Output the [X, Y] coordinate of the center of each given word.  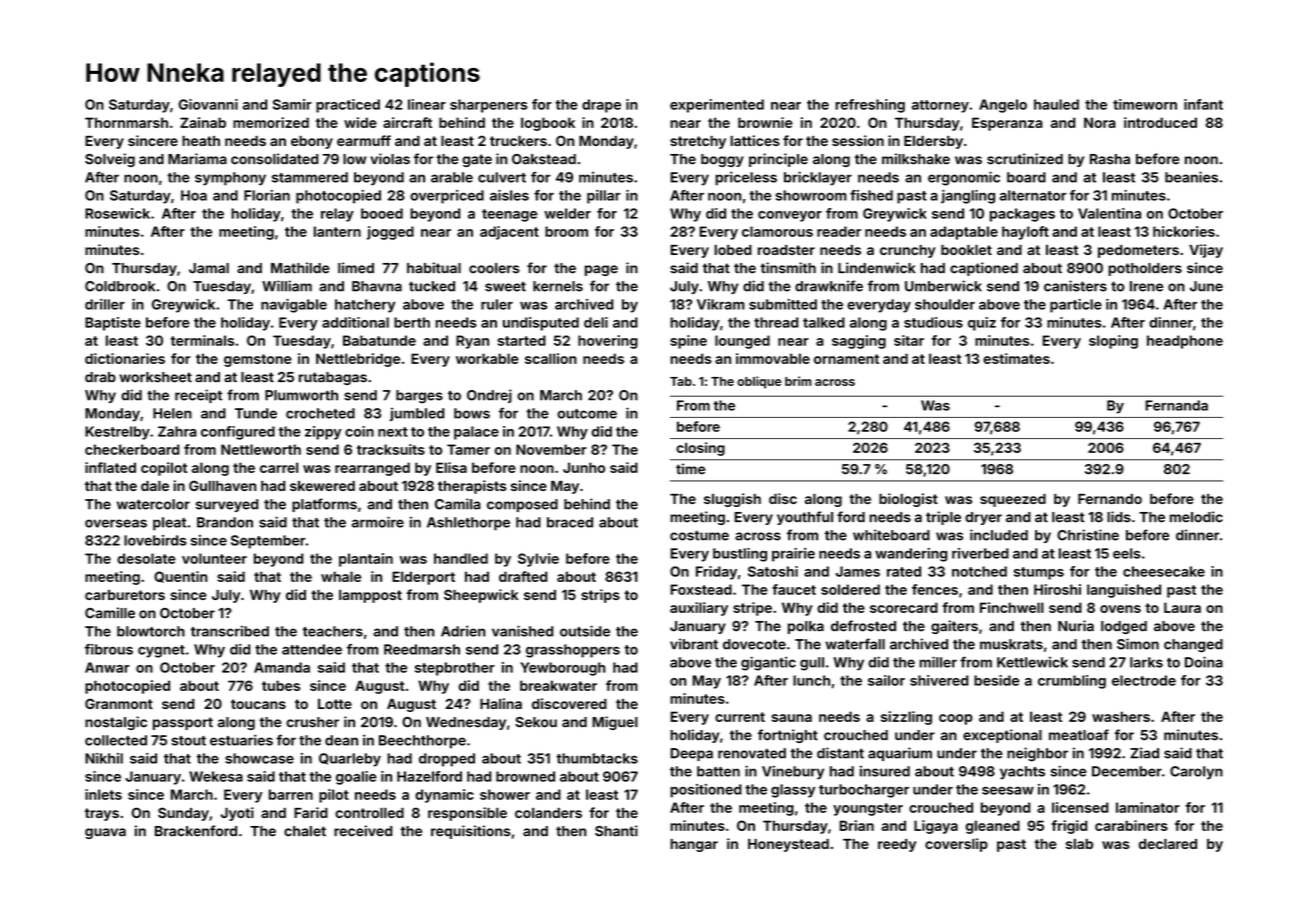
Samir [292, 104]
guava [105, 833]
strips [600, 596]
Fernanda [1176, 405]
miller [938, 662]
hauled [1056, 104]
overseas [116, 523]
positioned [706, 791]
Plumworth [301, 395]
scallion [551, 358]
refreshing [870, 106]
